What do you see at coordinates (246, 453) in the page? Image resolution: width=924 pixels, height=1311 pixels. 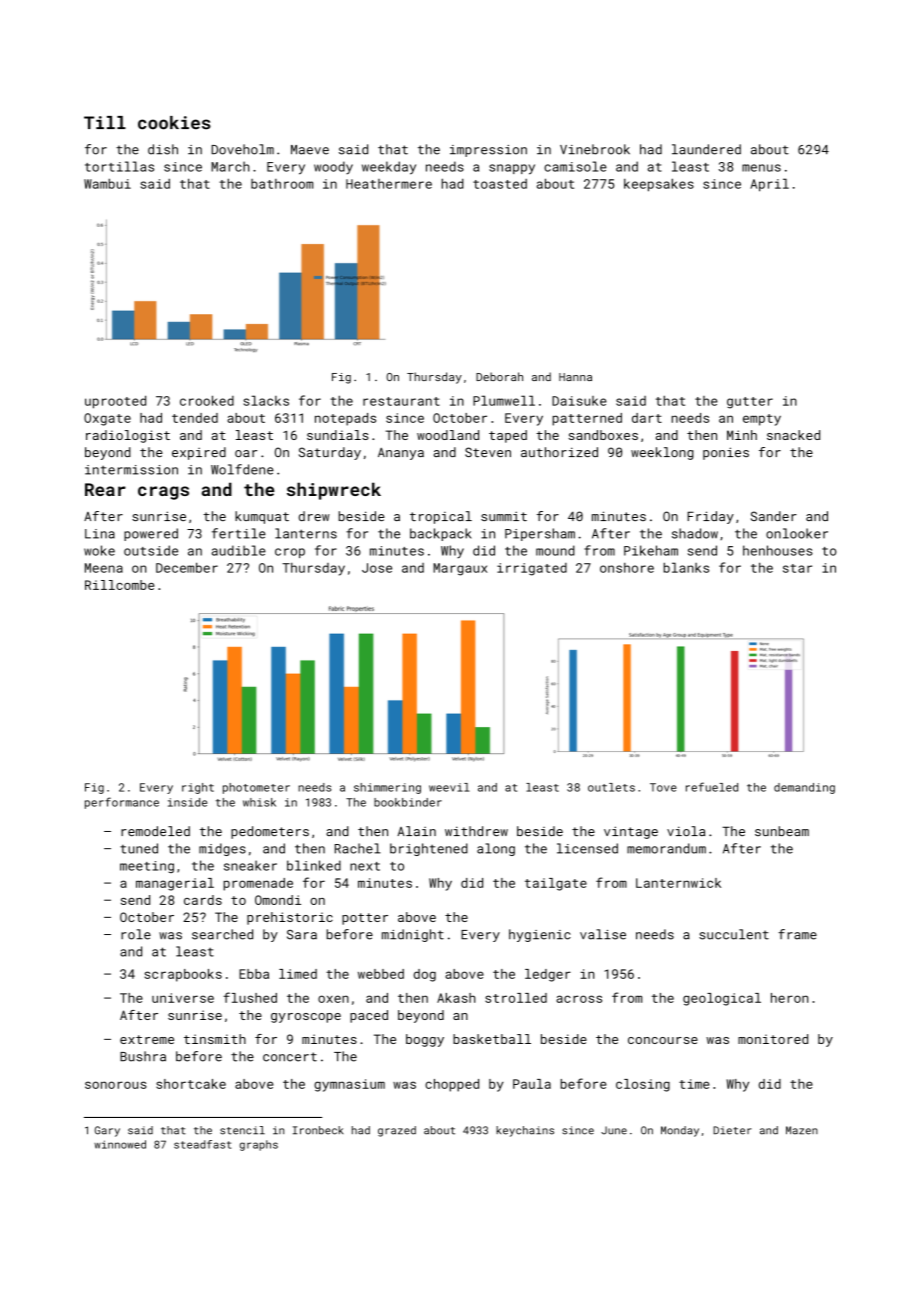 I see `oar` at bounding box center [246, 453].
